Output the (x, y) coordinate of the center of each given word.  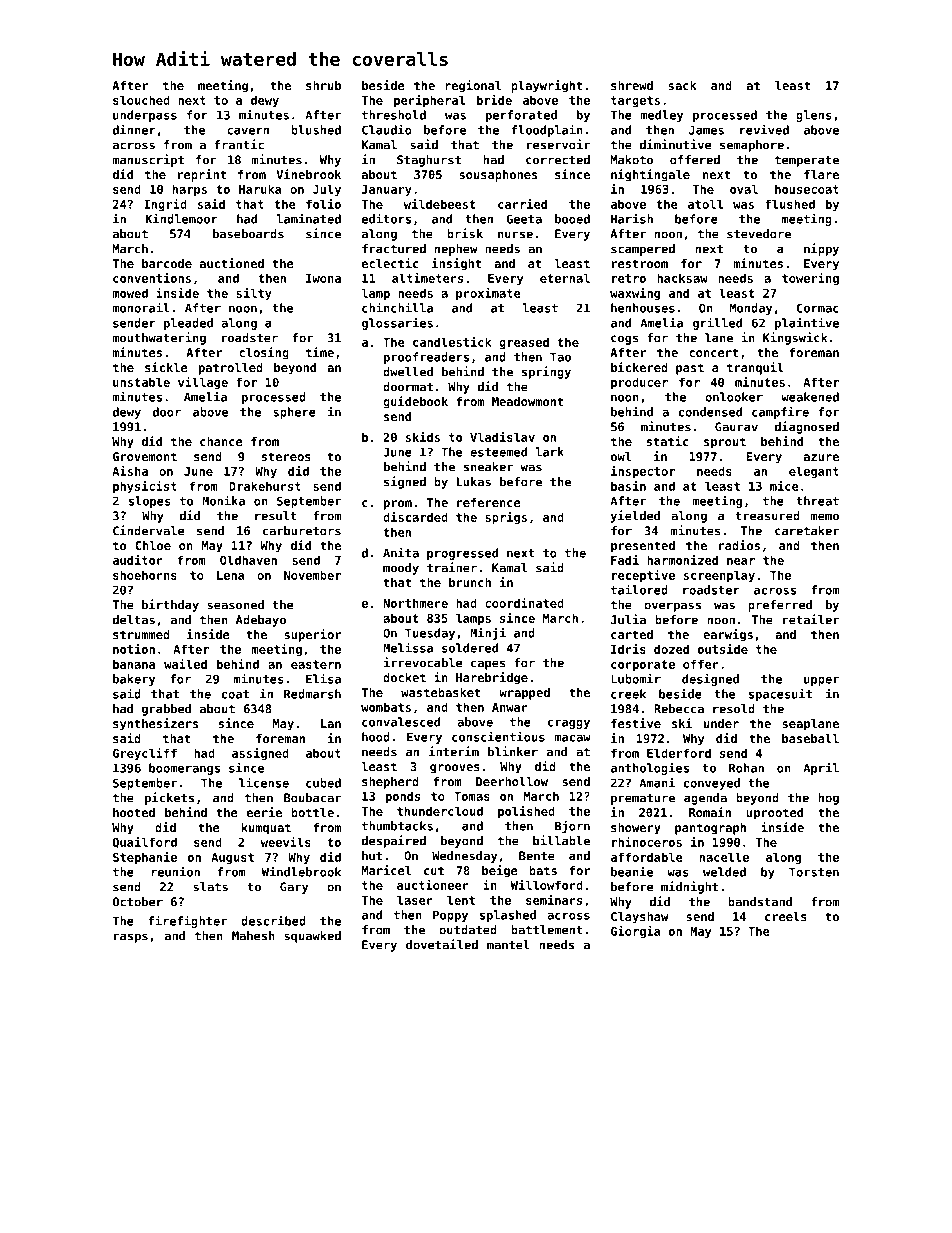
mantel (508, 945)
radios (739, 545)
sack (682, 85)
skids (423, 437)
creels (786, 916)
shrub (323, 85)
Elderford (679, 753)
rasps (131, 938)
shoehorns (145, 575)
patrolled (231, 369)
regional (473, 86)
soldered (470, 648)
